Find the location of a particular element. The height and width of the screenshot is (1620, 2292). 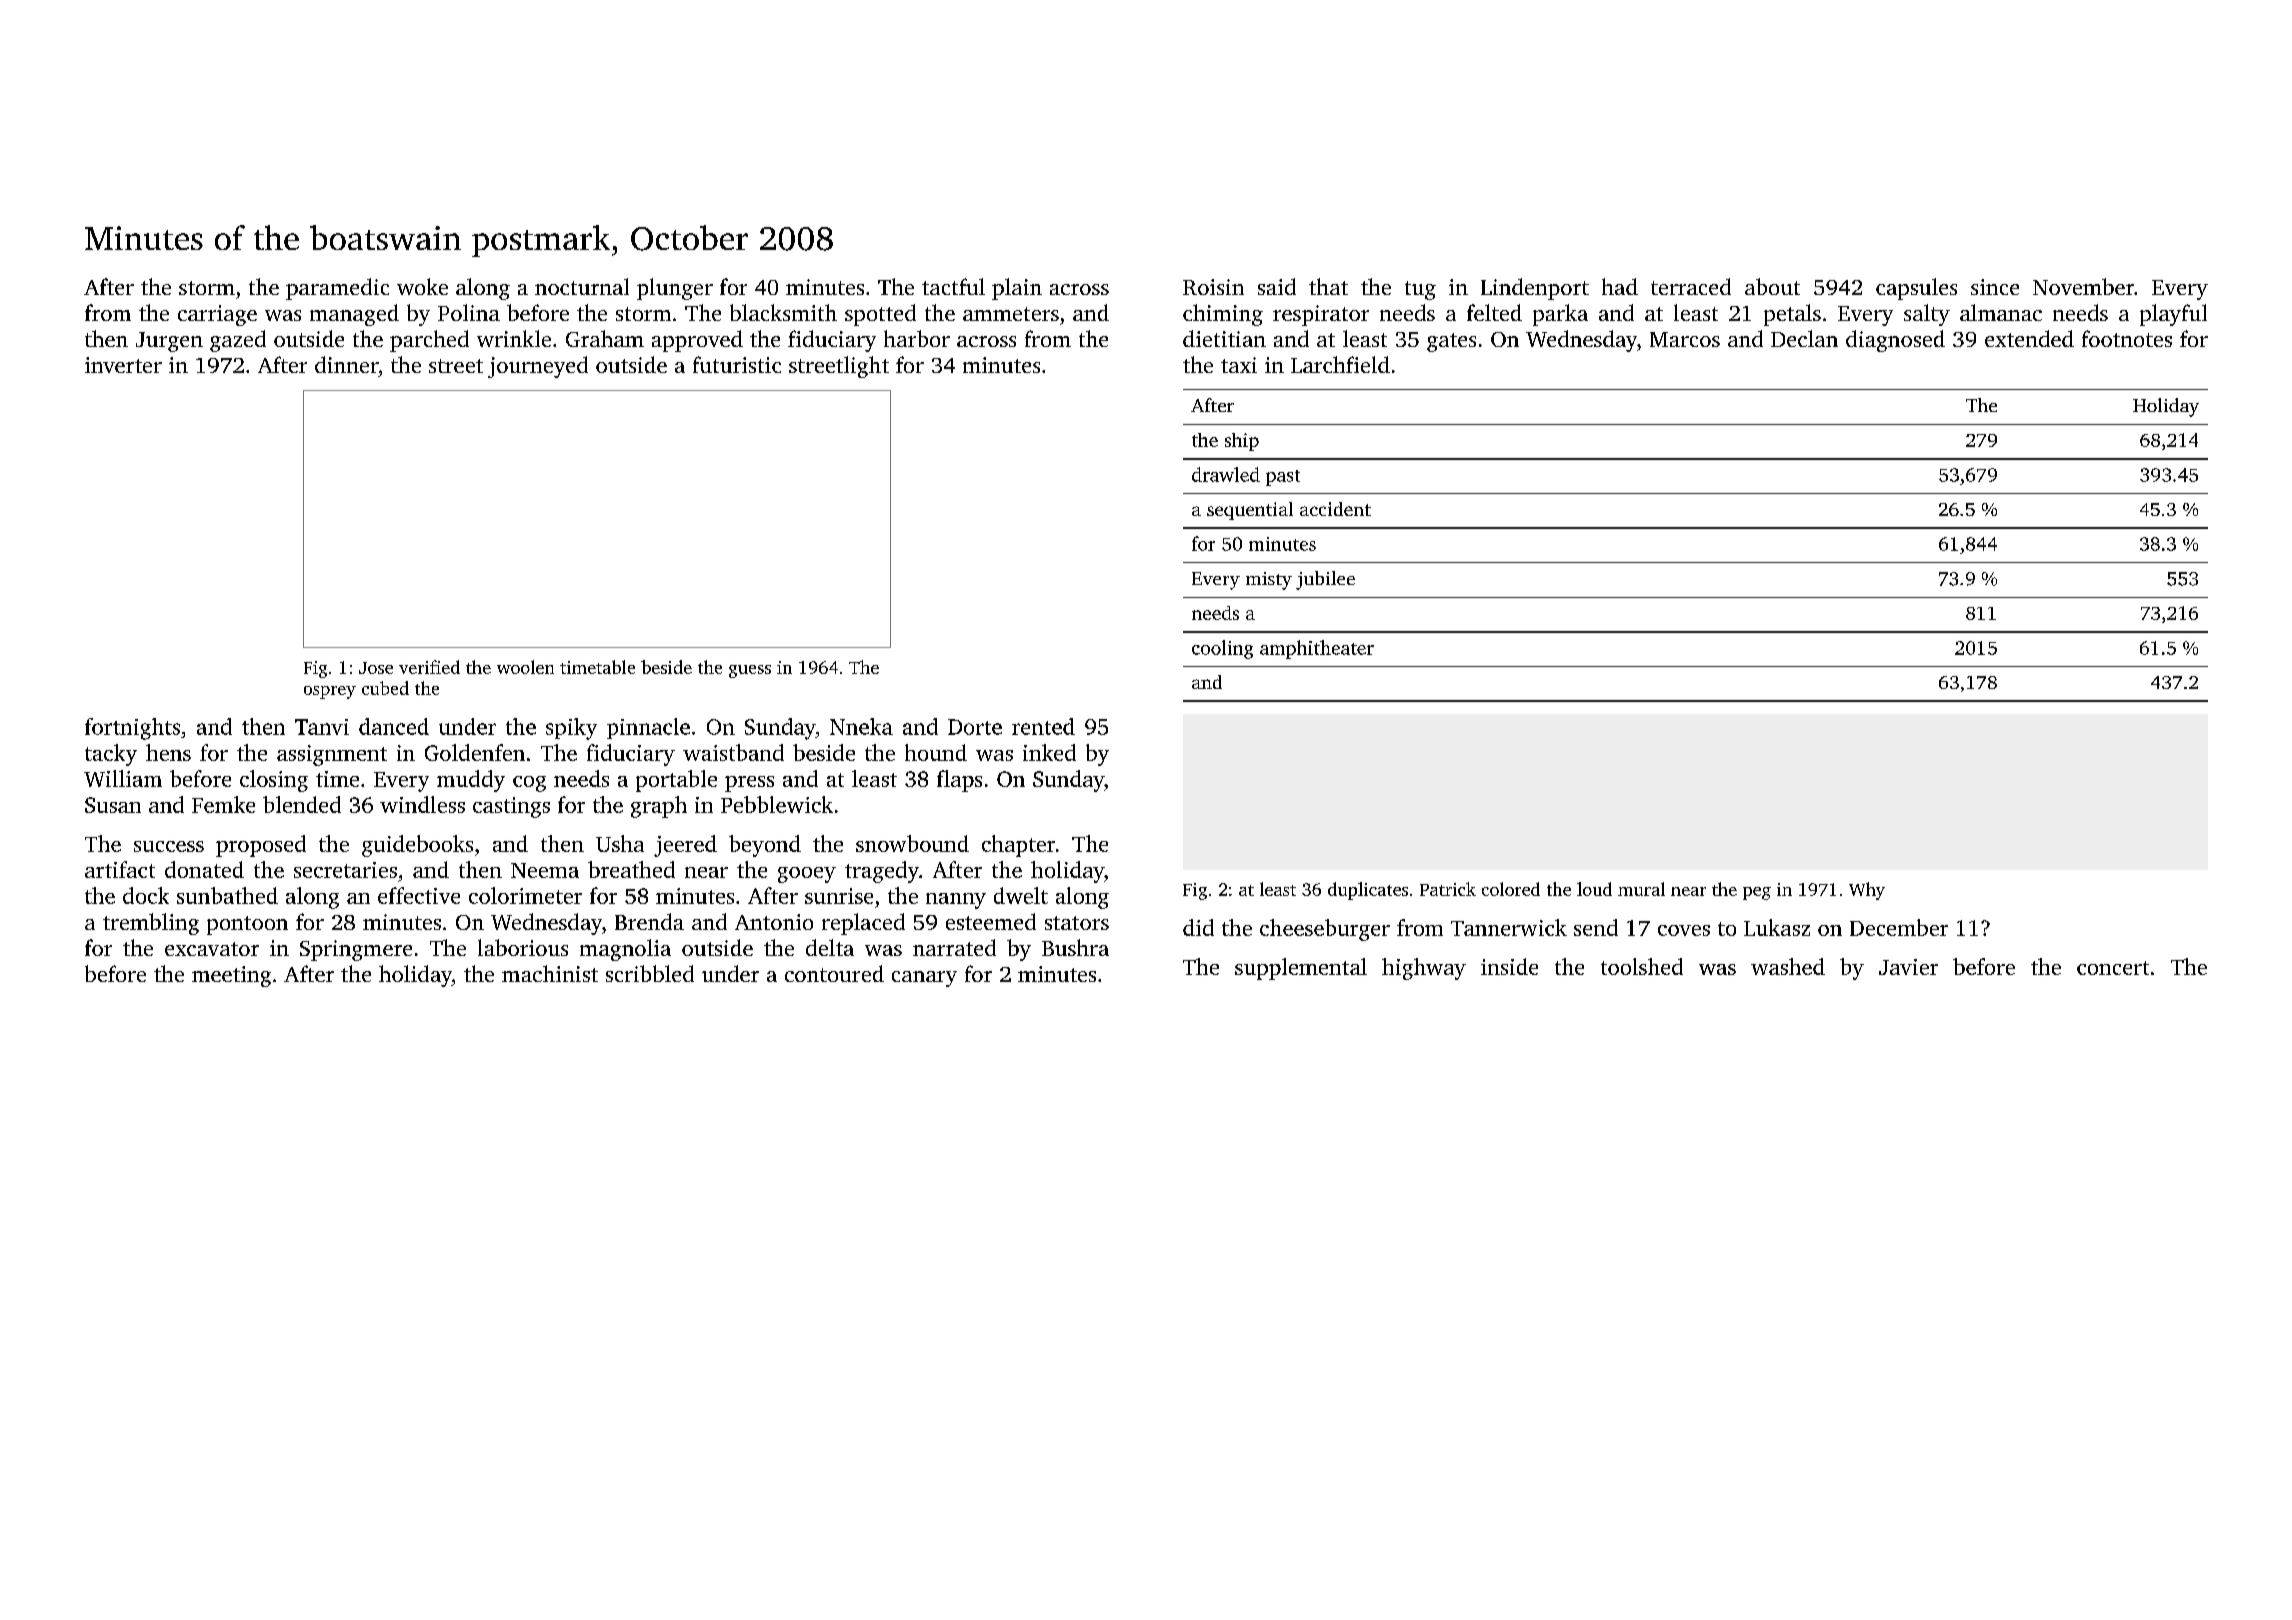

woke is located at coordinates (422, 286).
